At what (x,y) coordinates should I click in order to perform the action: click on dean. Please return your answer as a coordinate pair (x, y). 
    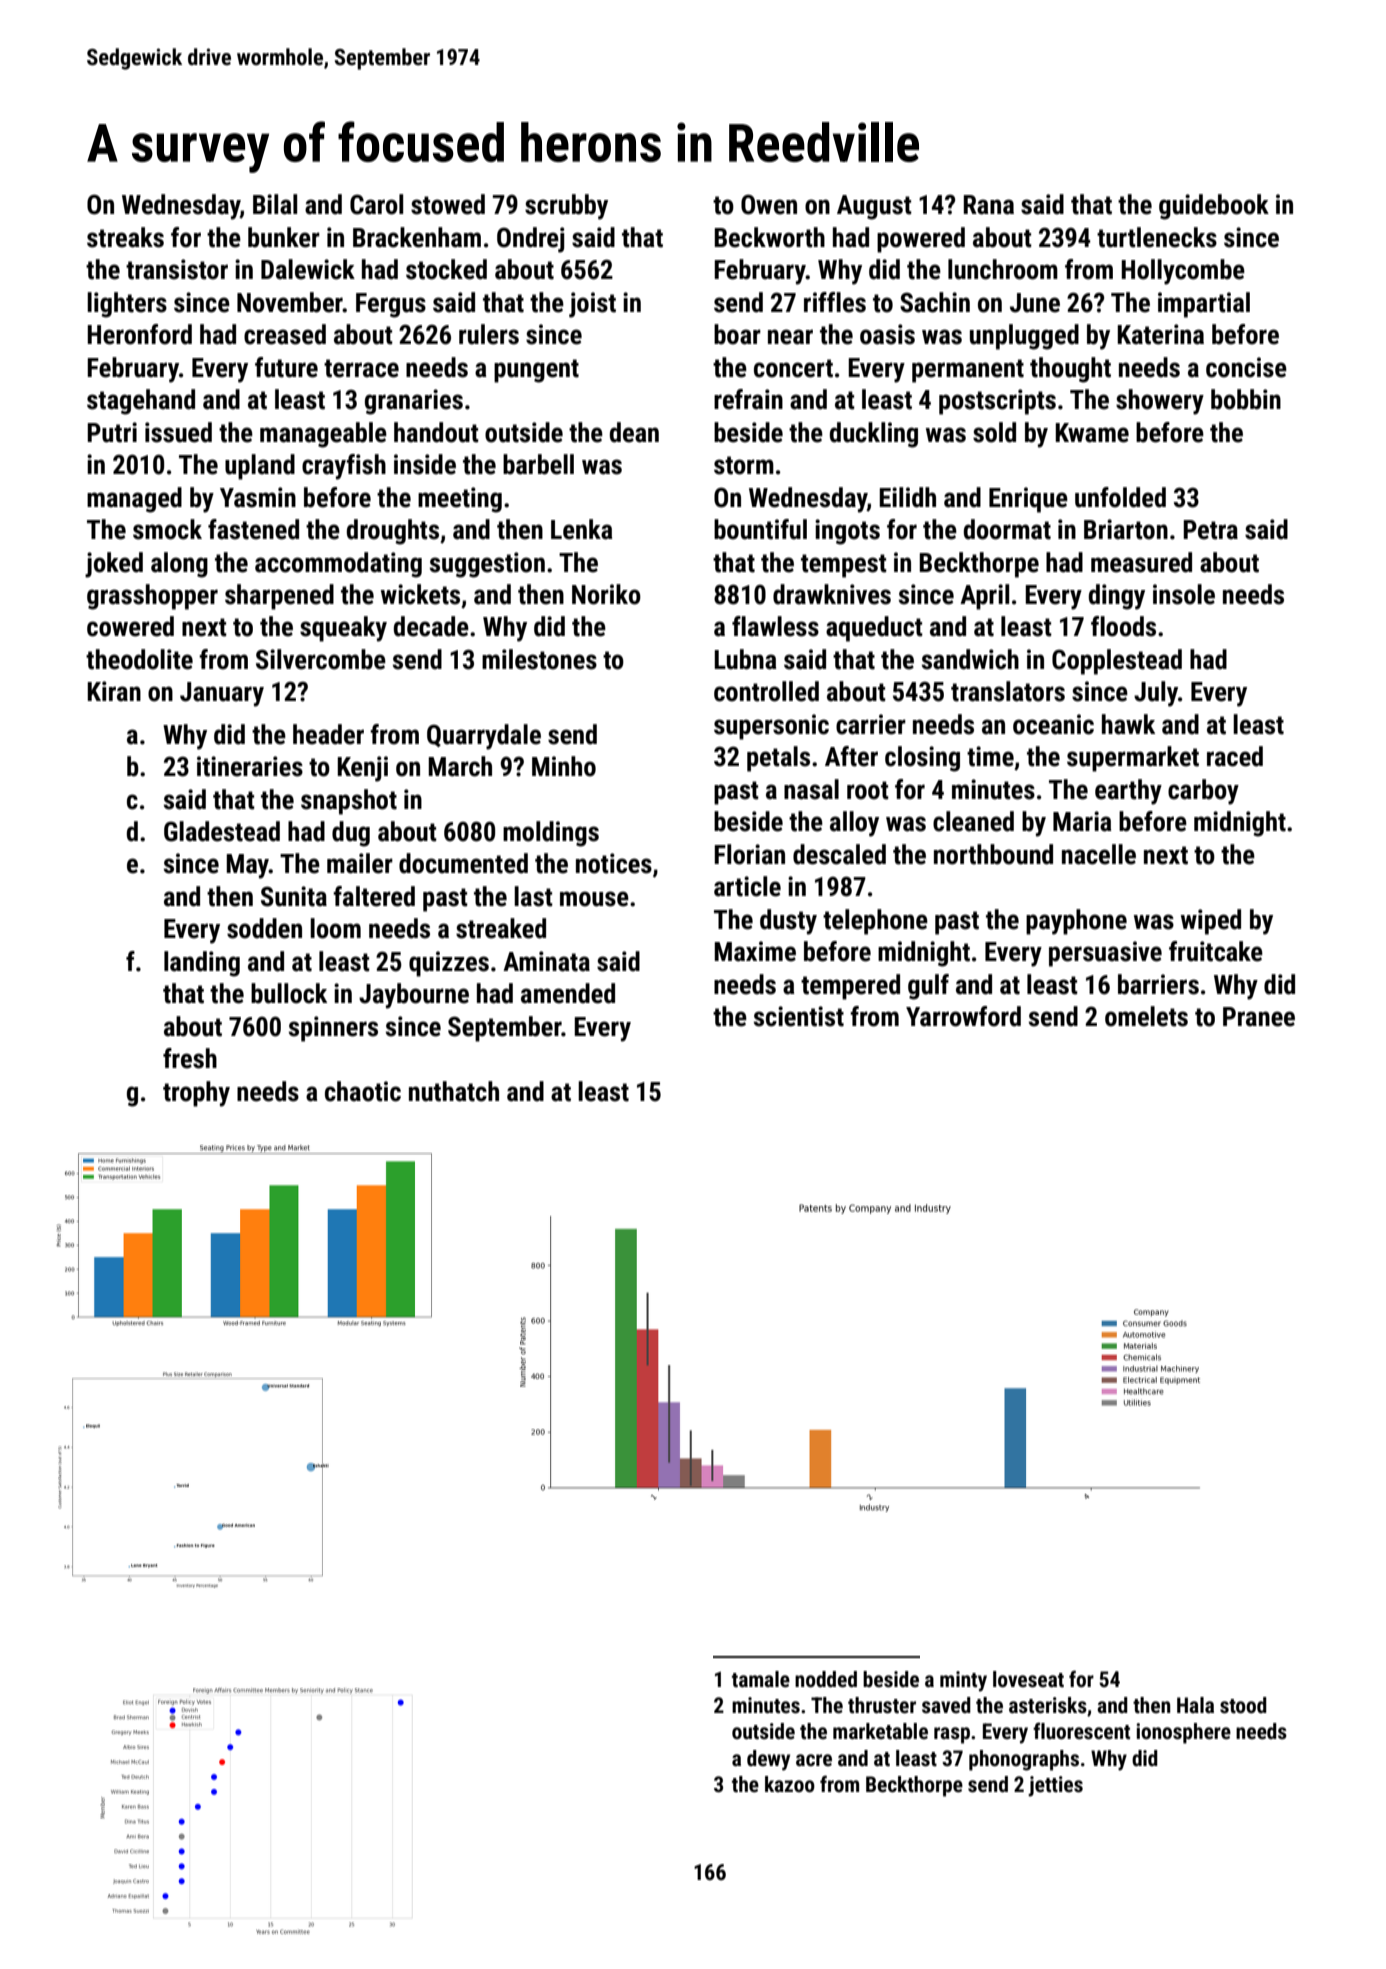
    Looking at the image, I should click on (634, 432).
